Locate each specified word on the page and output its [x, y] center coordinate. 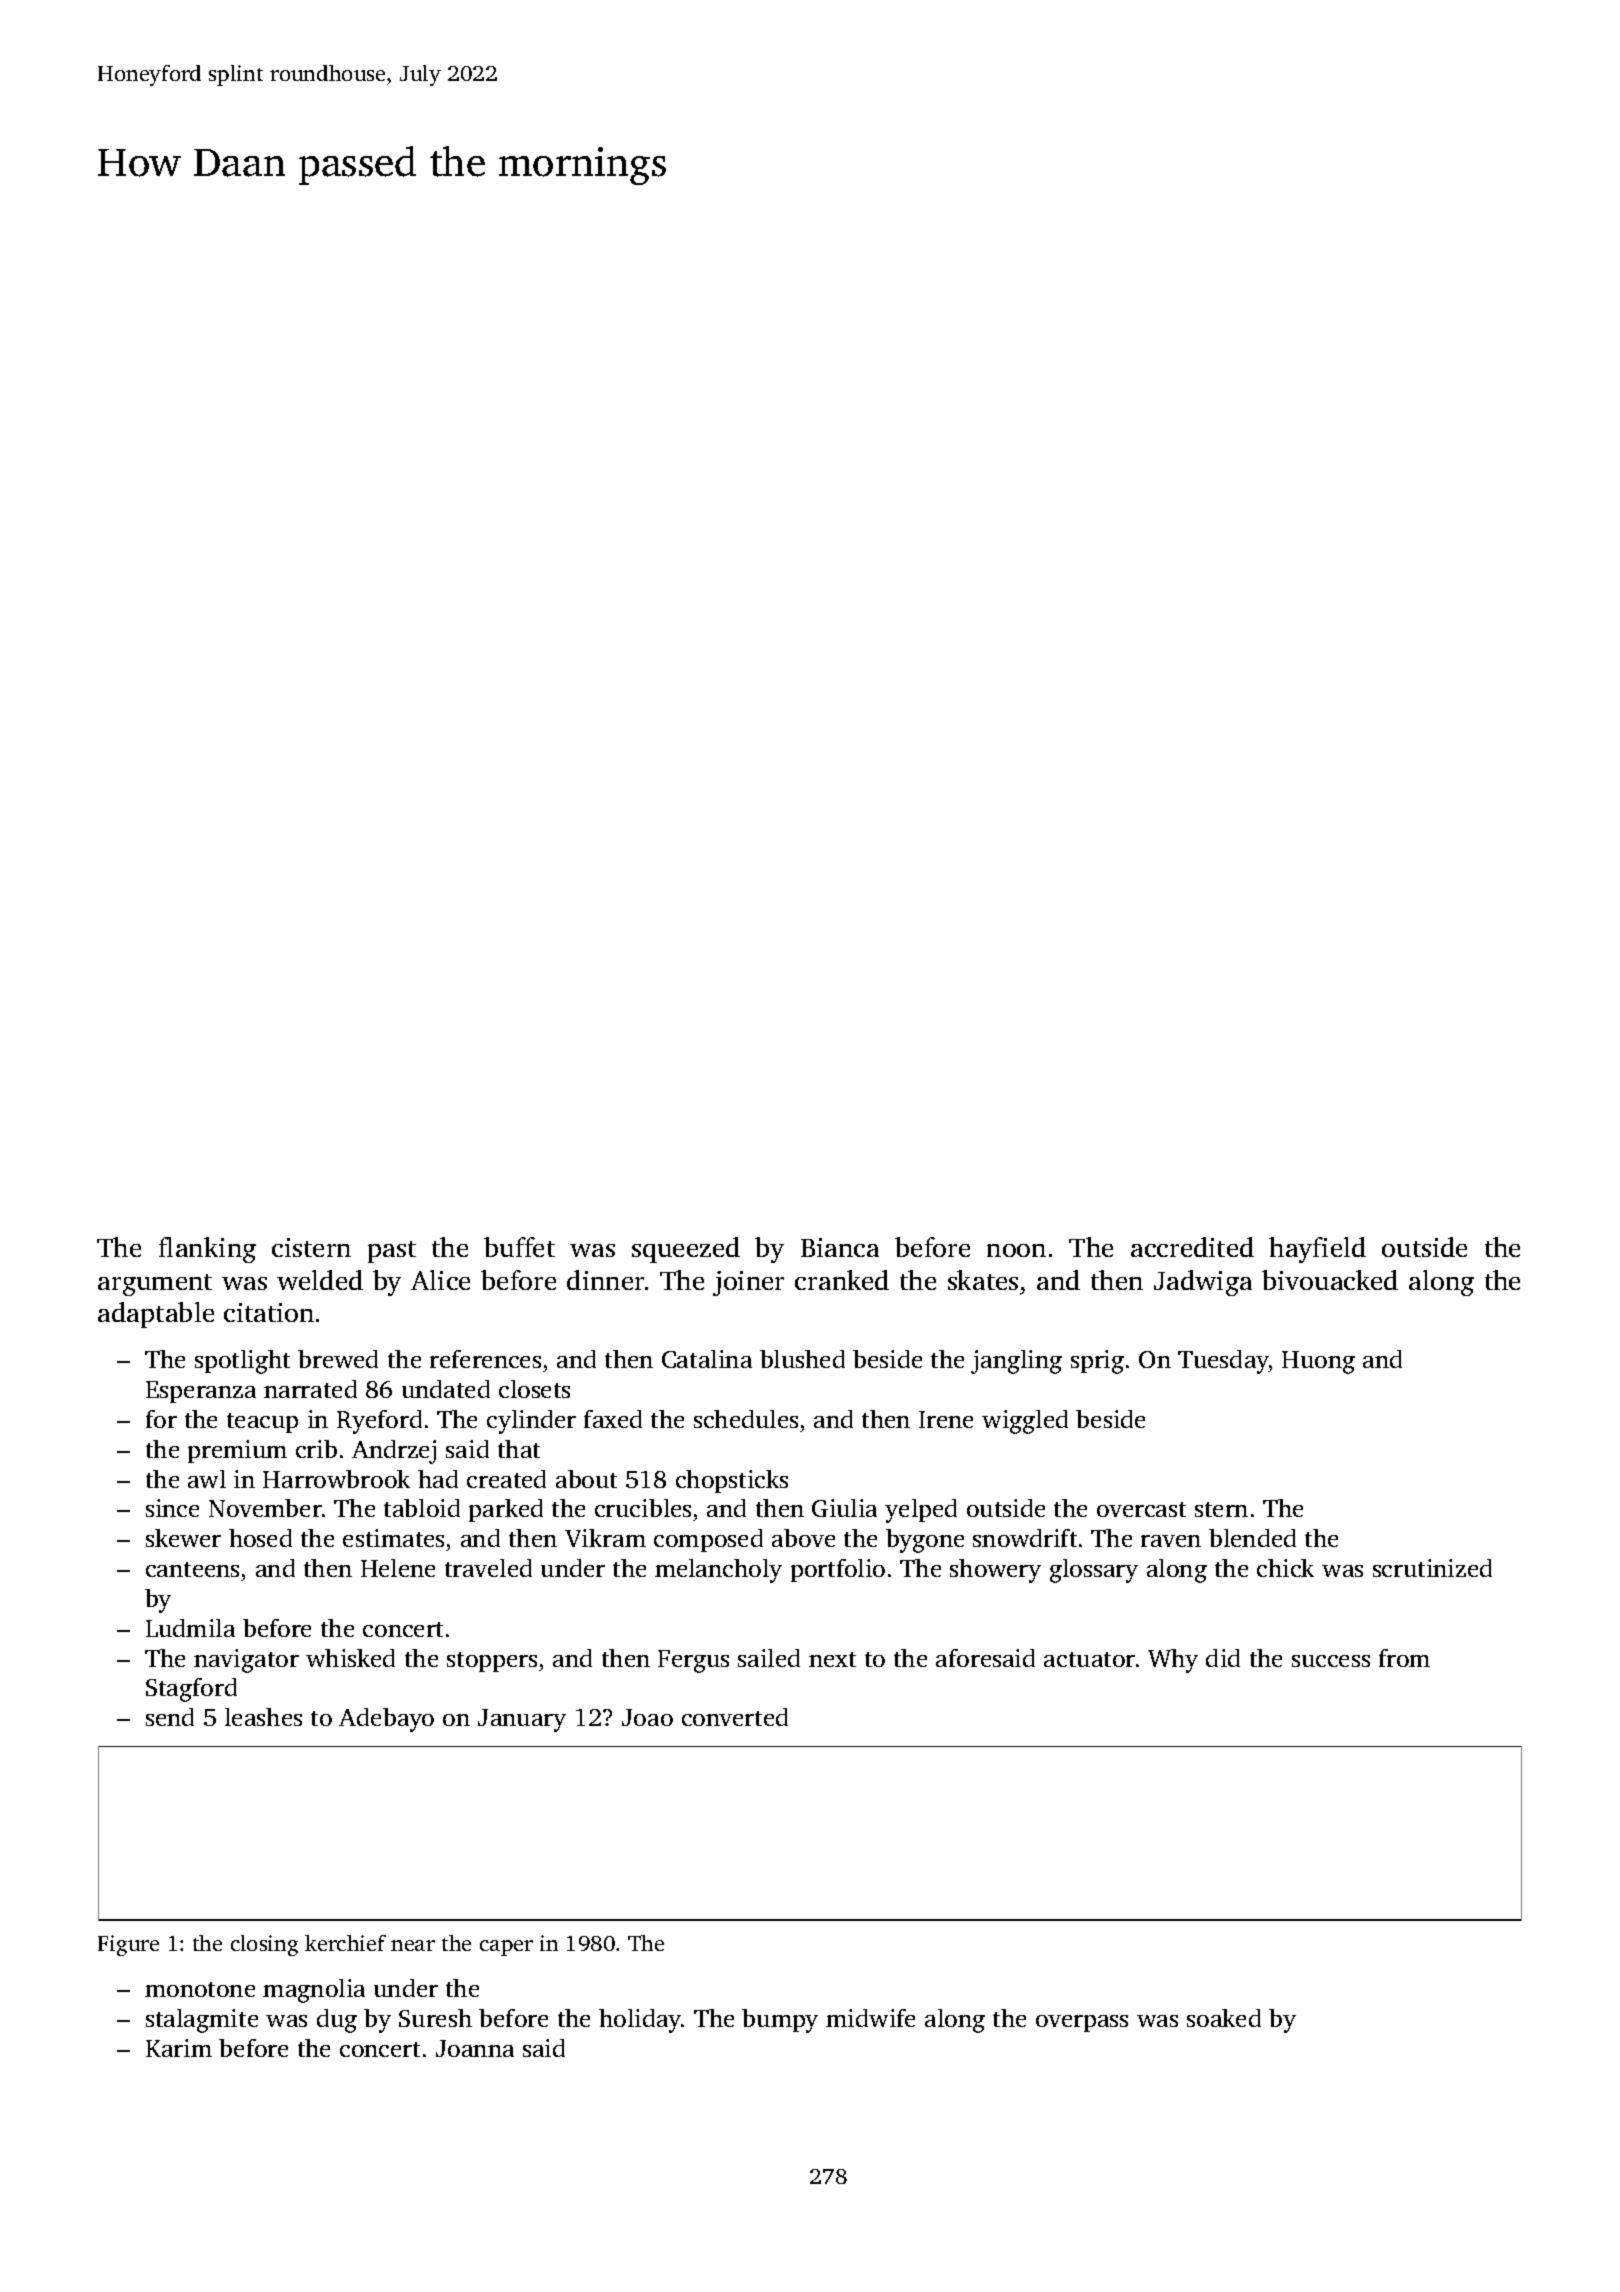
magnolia [314, 1991]
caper [506, 1948]
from [1404, 1658]
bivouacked [1330, 1280]
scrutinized [1432, 1568]
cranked [842, 1280]
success [1331, 1661]
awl [207, 1479]
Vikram [605, 1538]
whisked [350, 1658]
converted [735, 1717]
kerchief [345, 1943]
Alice [440, 1280]
